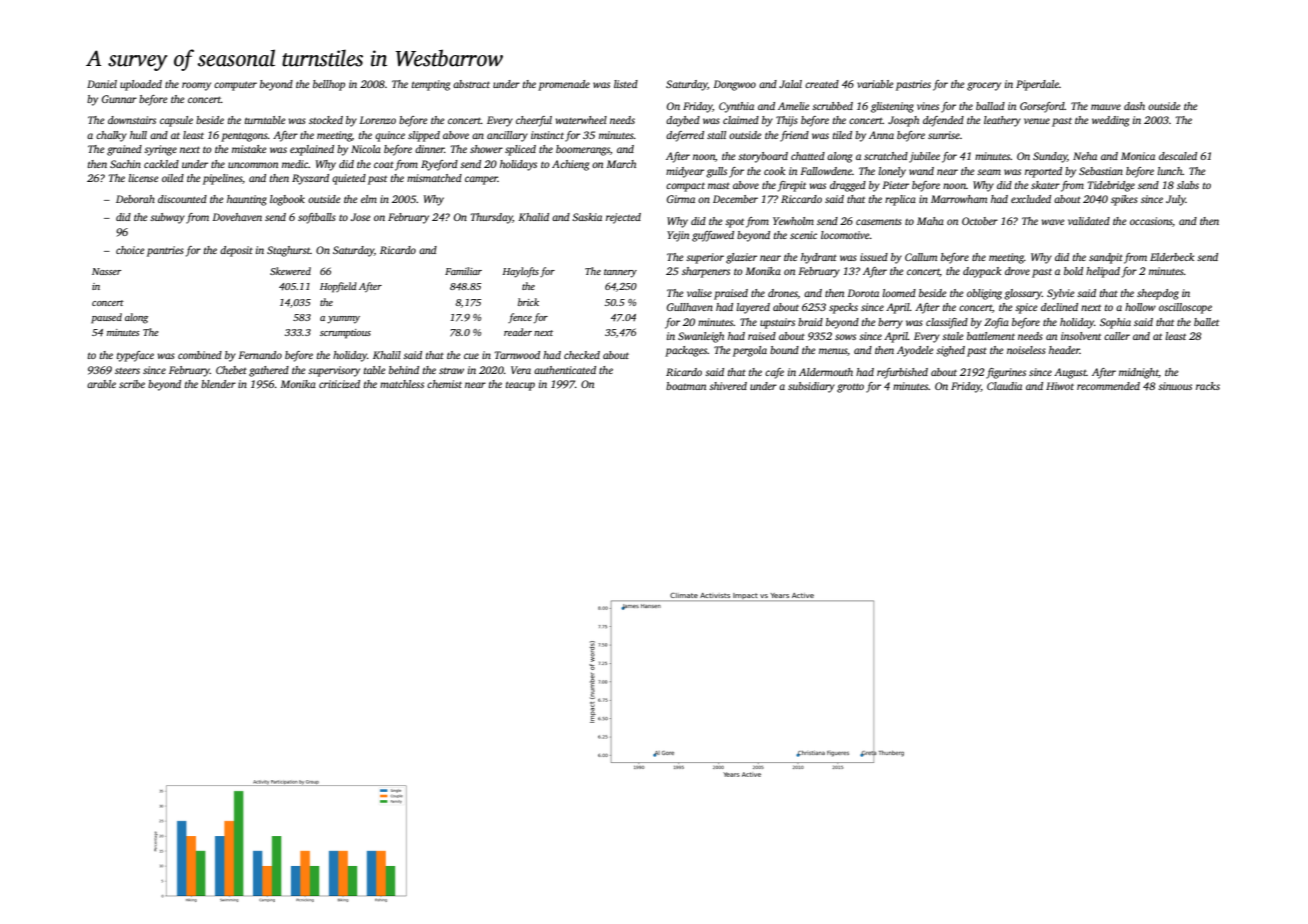 This screenshot has width=1308, height=924. I want to click on drove, so click(1017, 271).
